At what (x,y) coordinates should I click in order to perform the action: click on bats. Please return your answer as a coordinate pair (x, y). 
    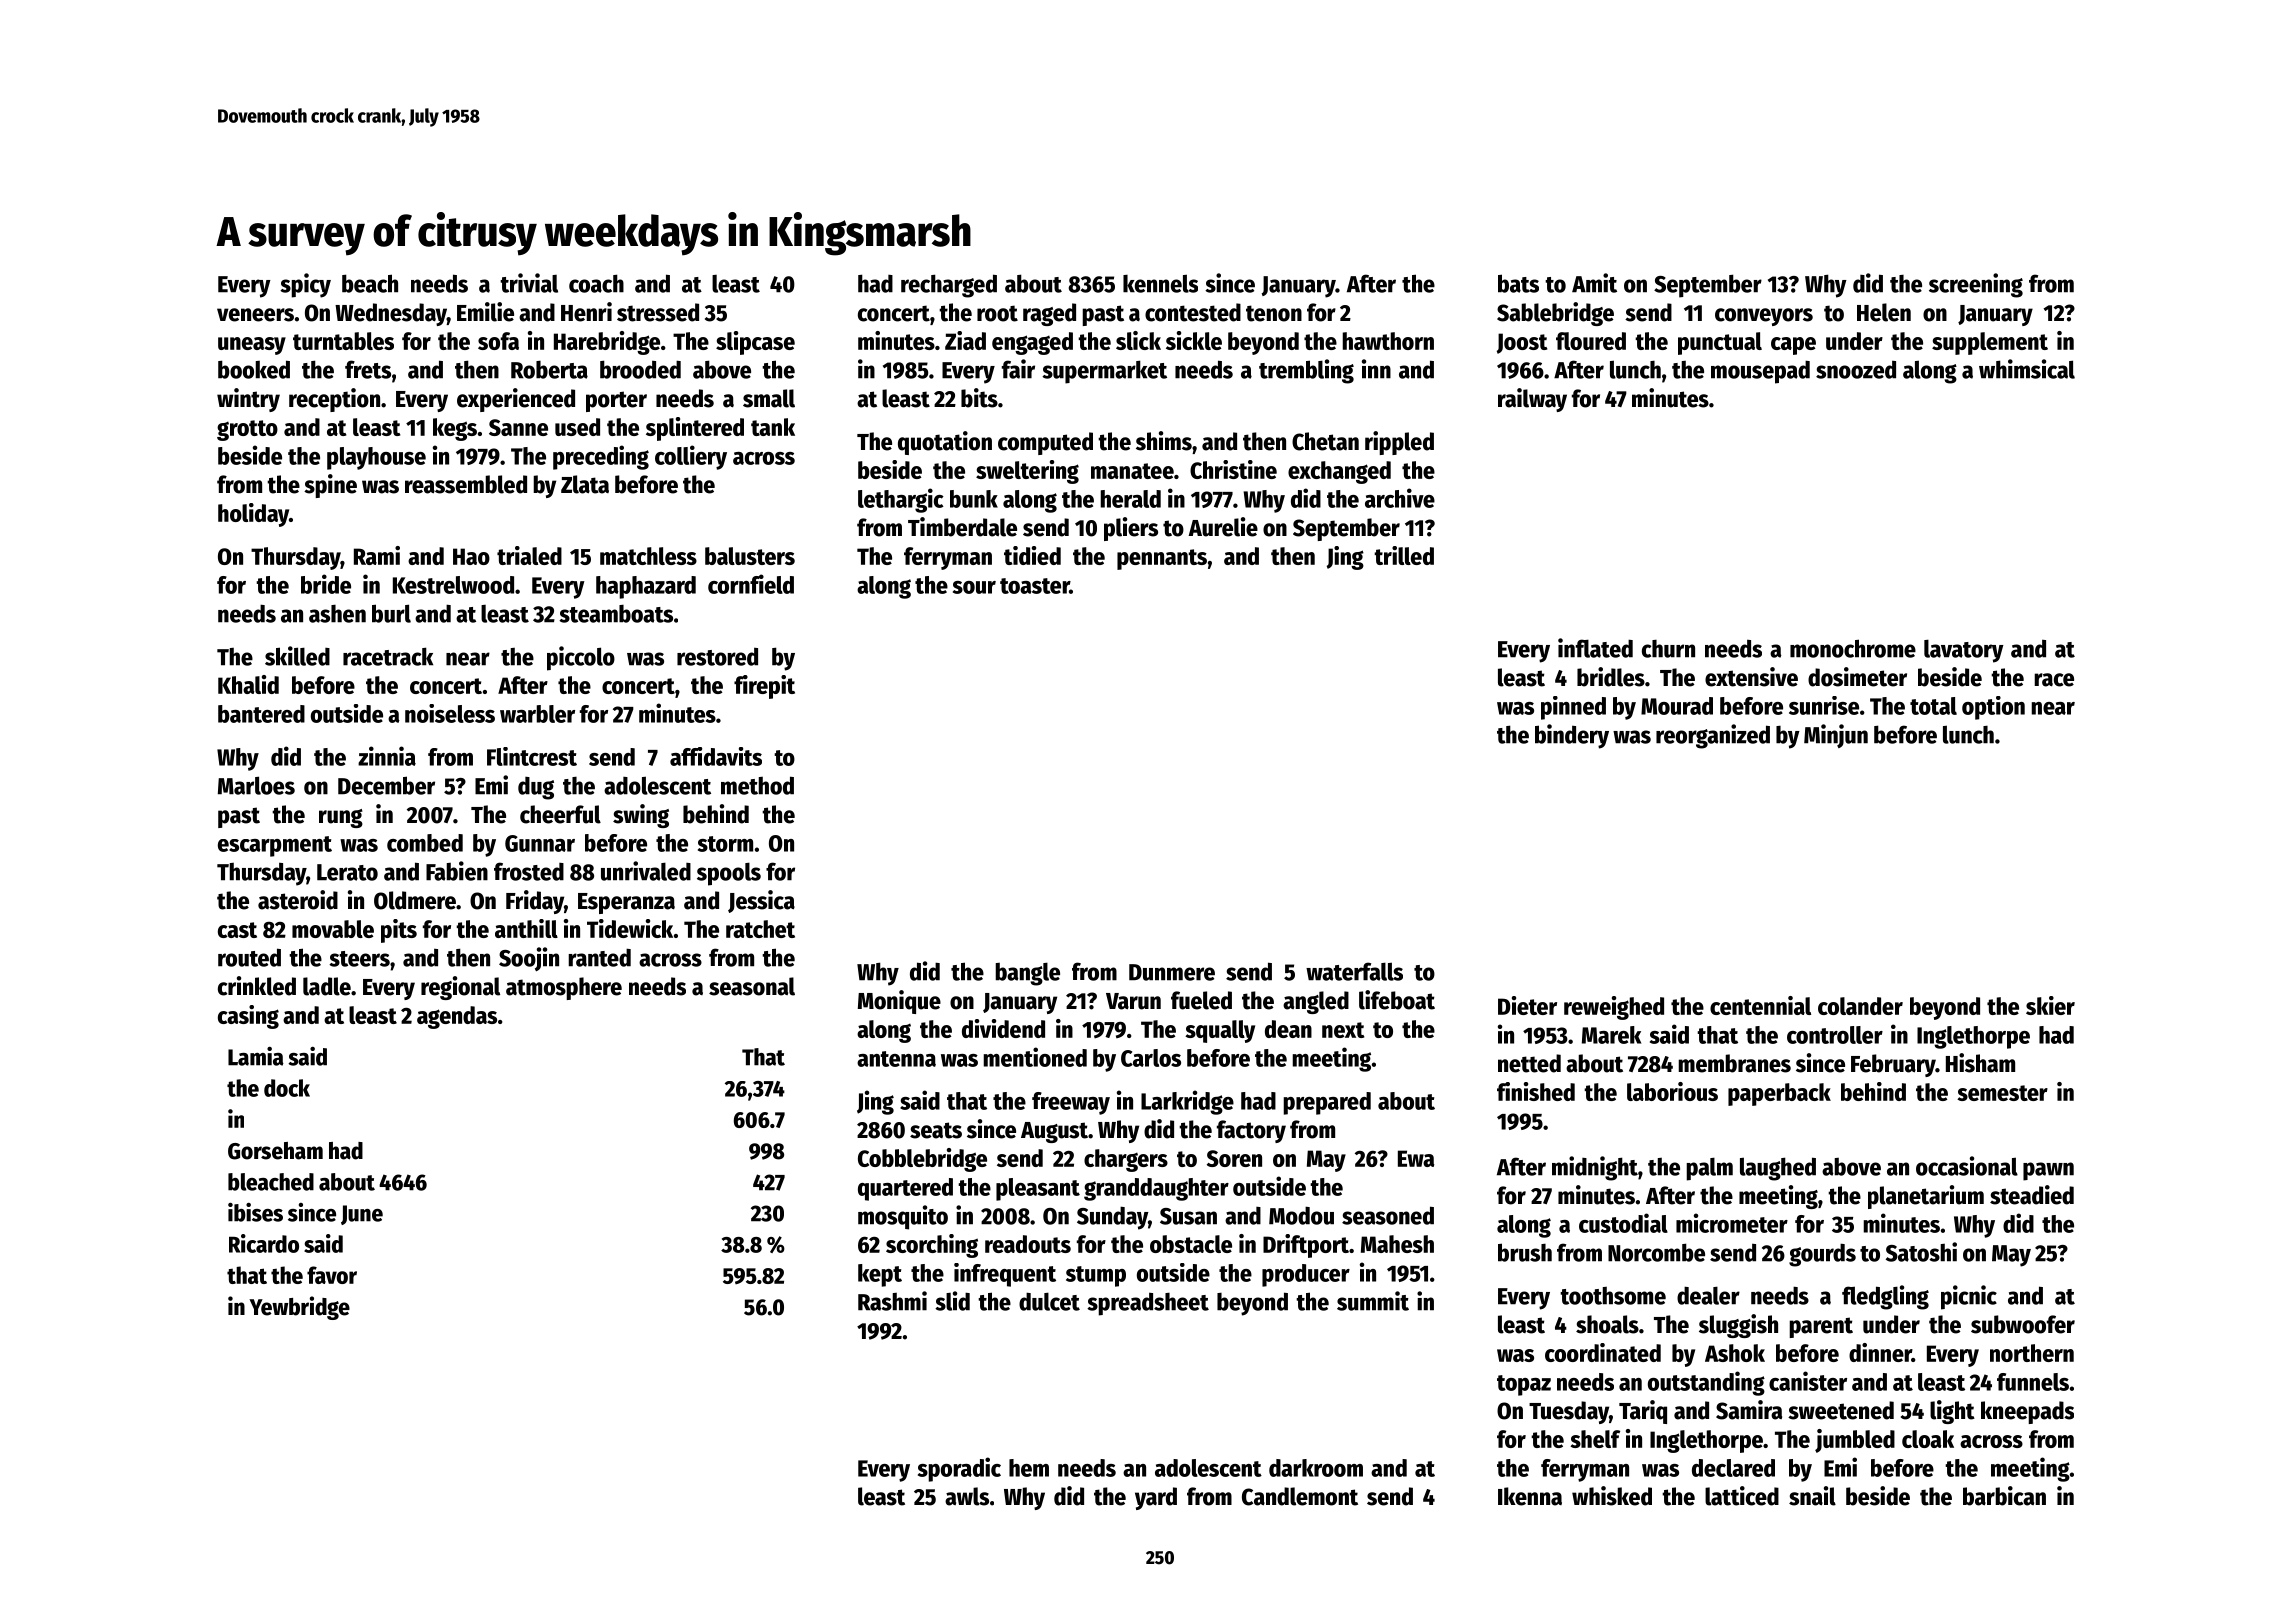
    Looking at the image, I should click on (1518, 283).
